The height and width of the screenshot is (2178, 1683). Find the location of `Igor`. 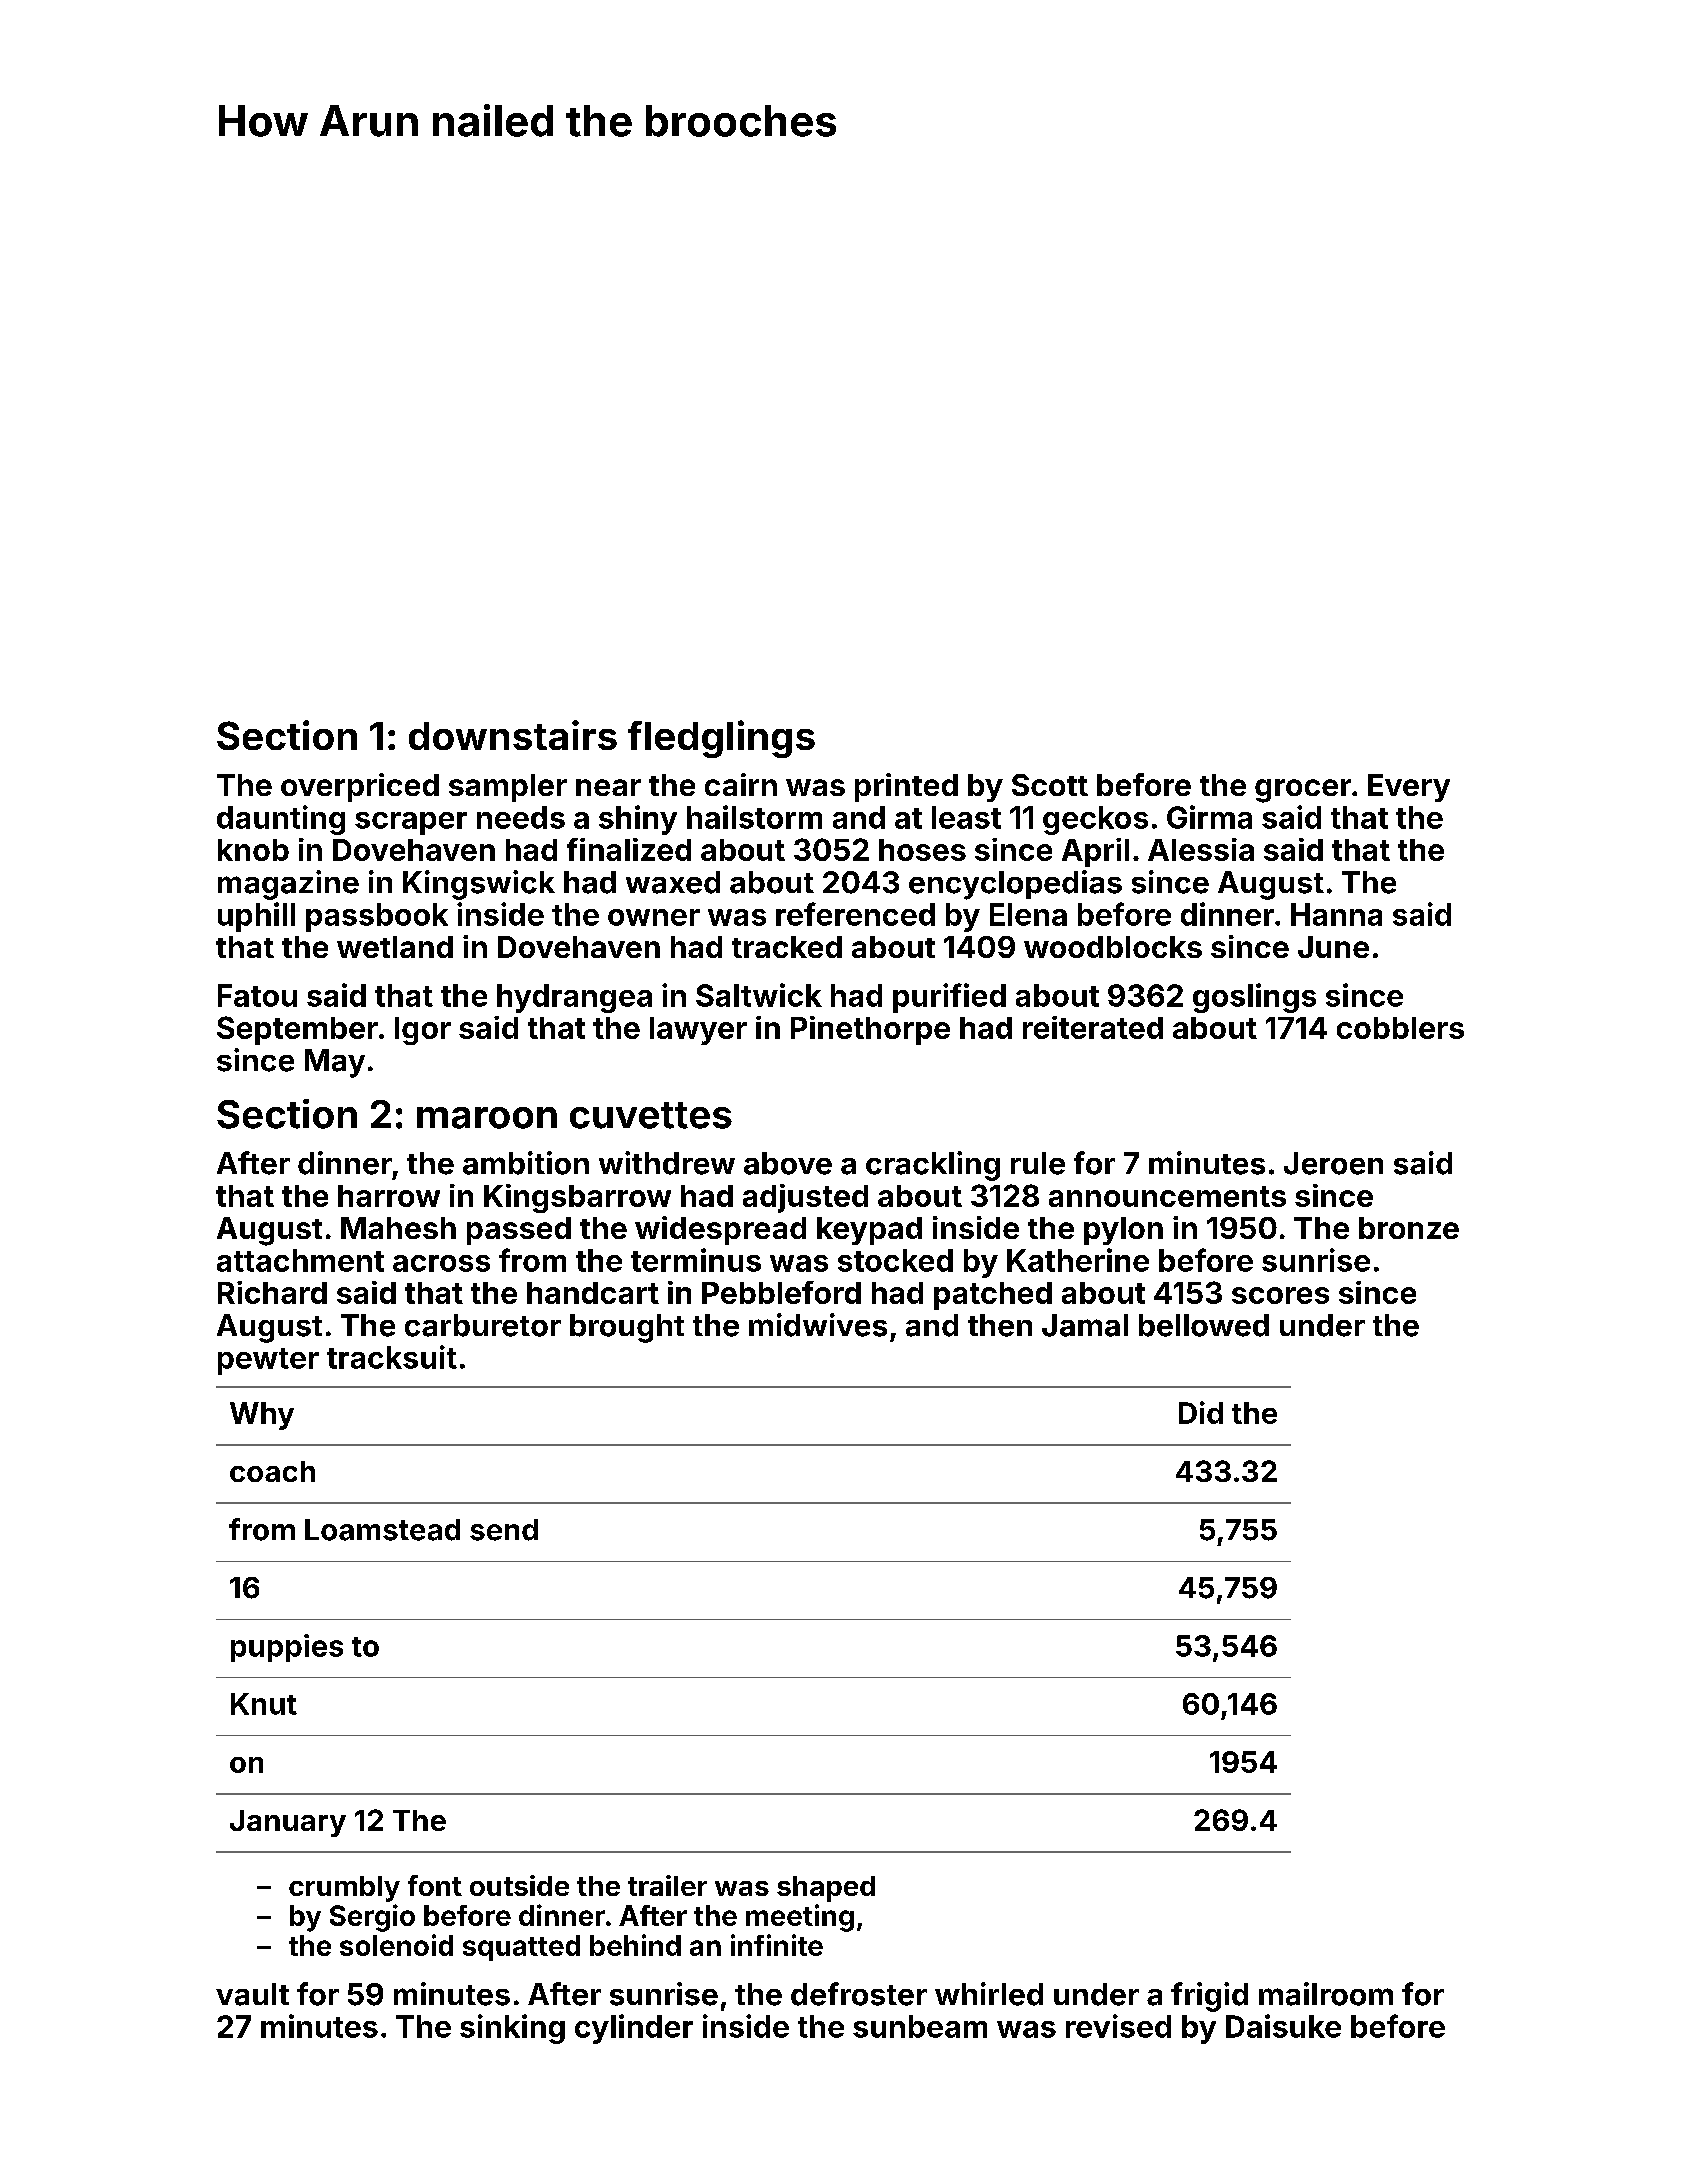

Igor is located at coordinates (423, 1031).
